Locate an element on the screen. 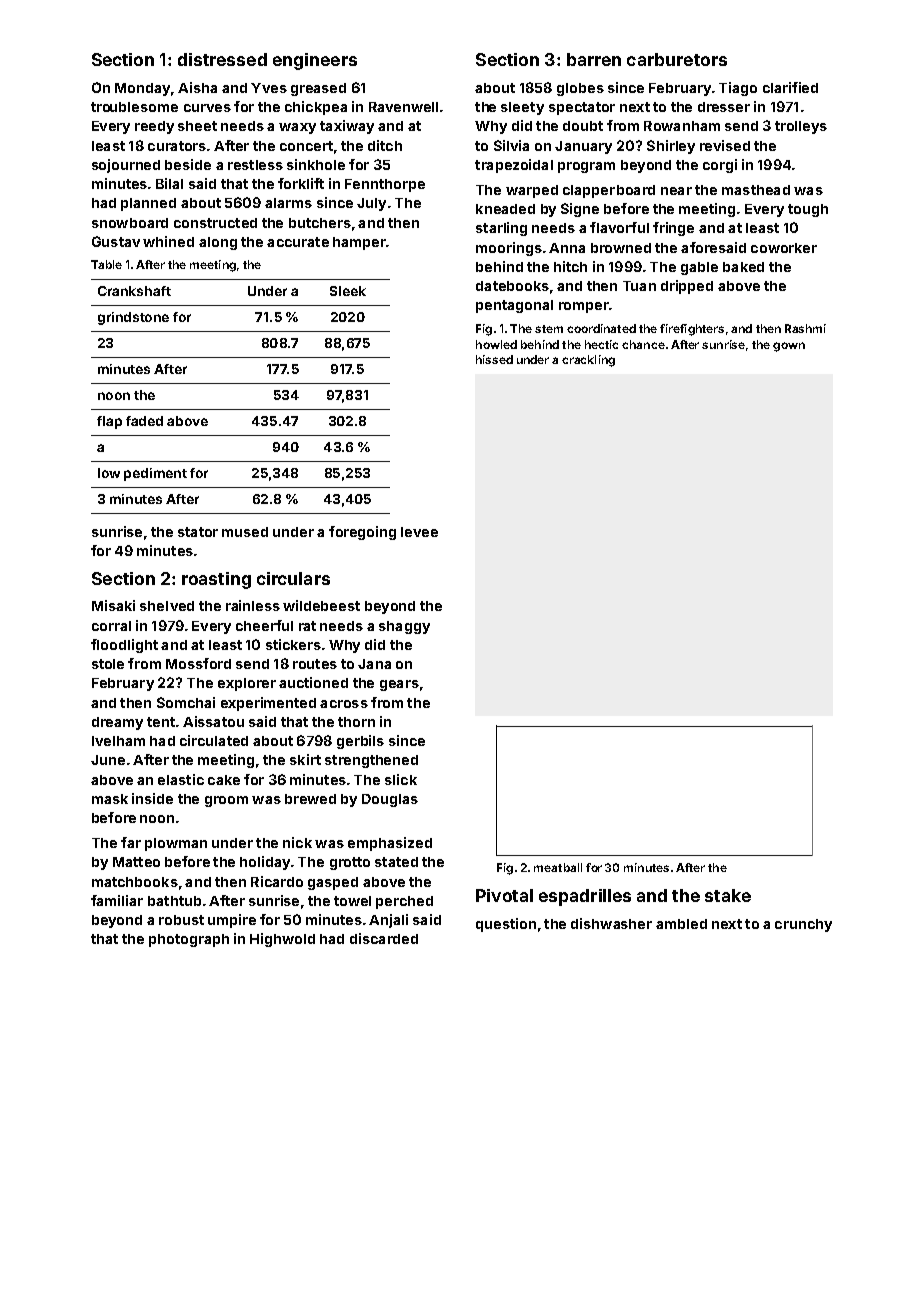 Image resolution: width=924 pixels, height=1308 pixels. gown is located at coordinates (789, 347).
